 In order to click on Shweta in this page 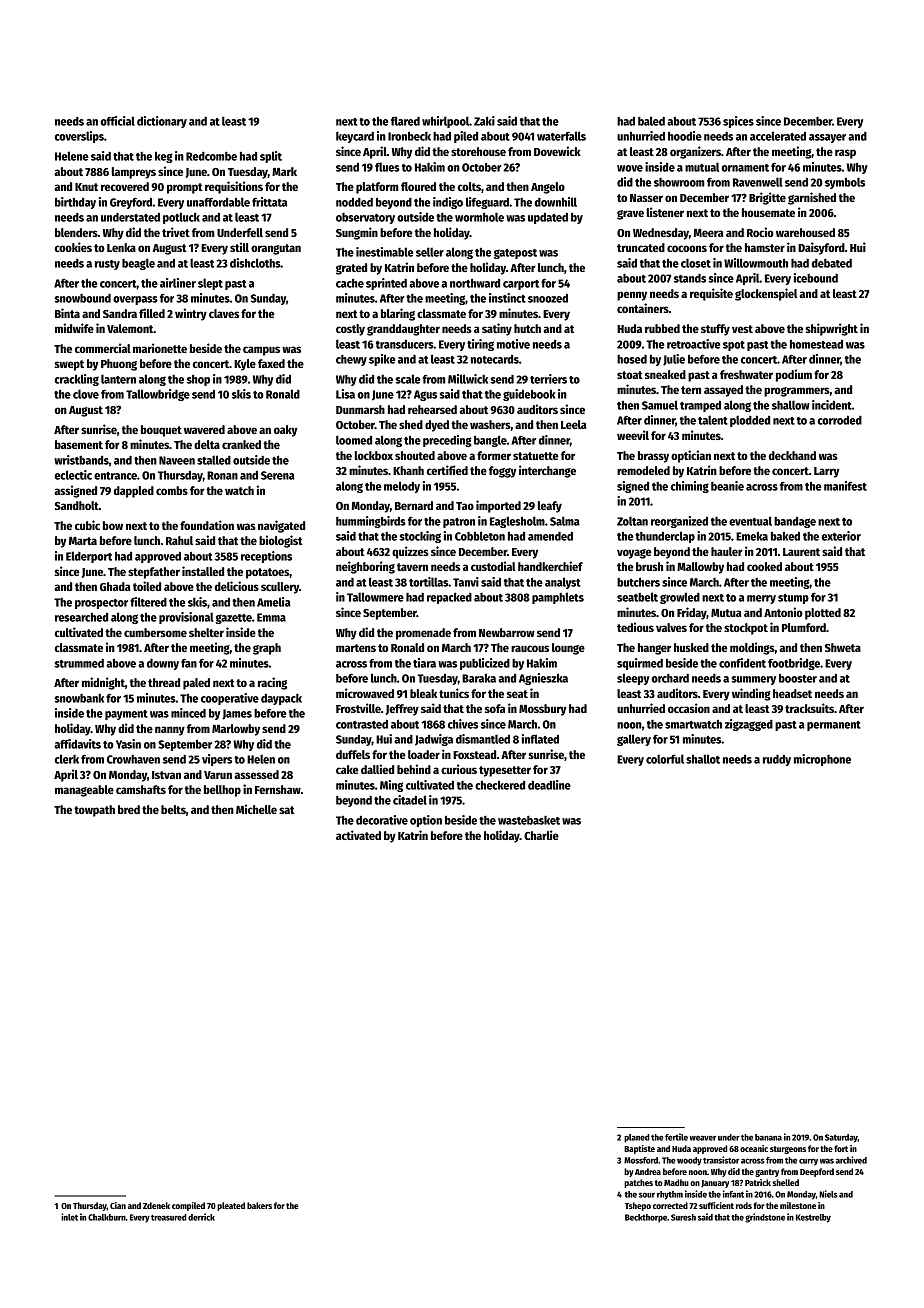, I will do `click(843, 647)`.
